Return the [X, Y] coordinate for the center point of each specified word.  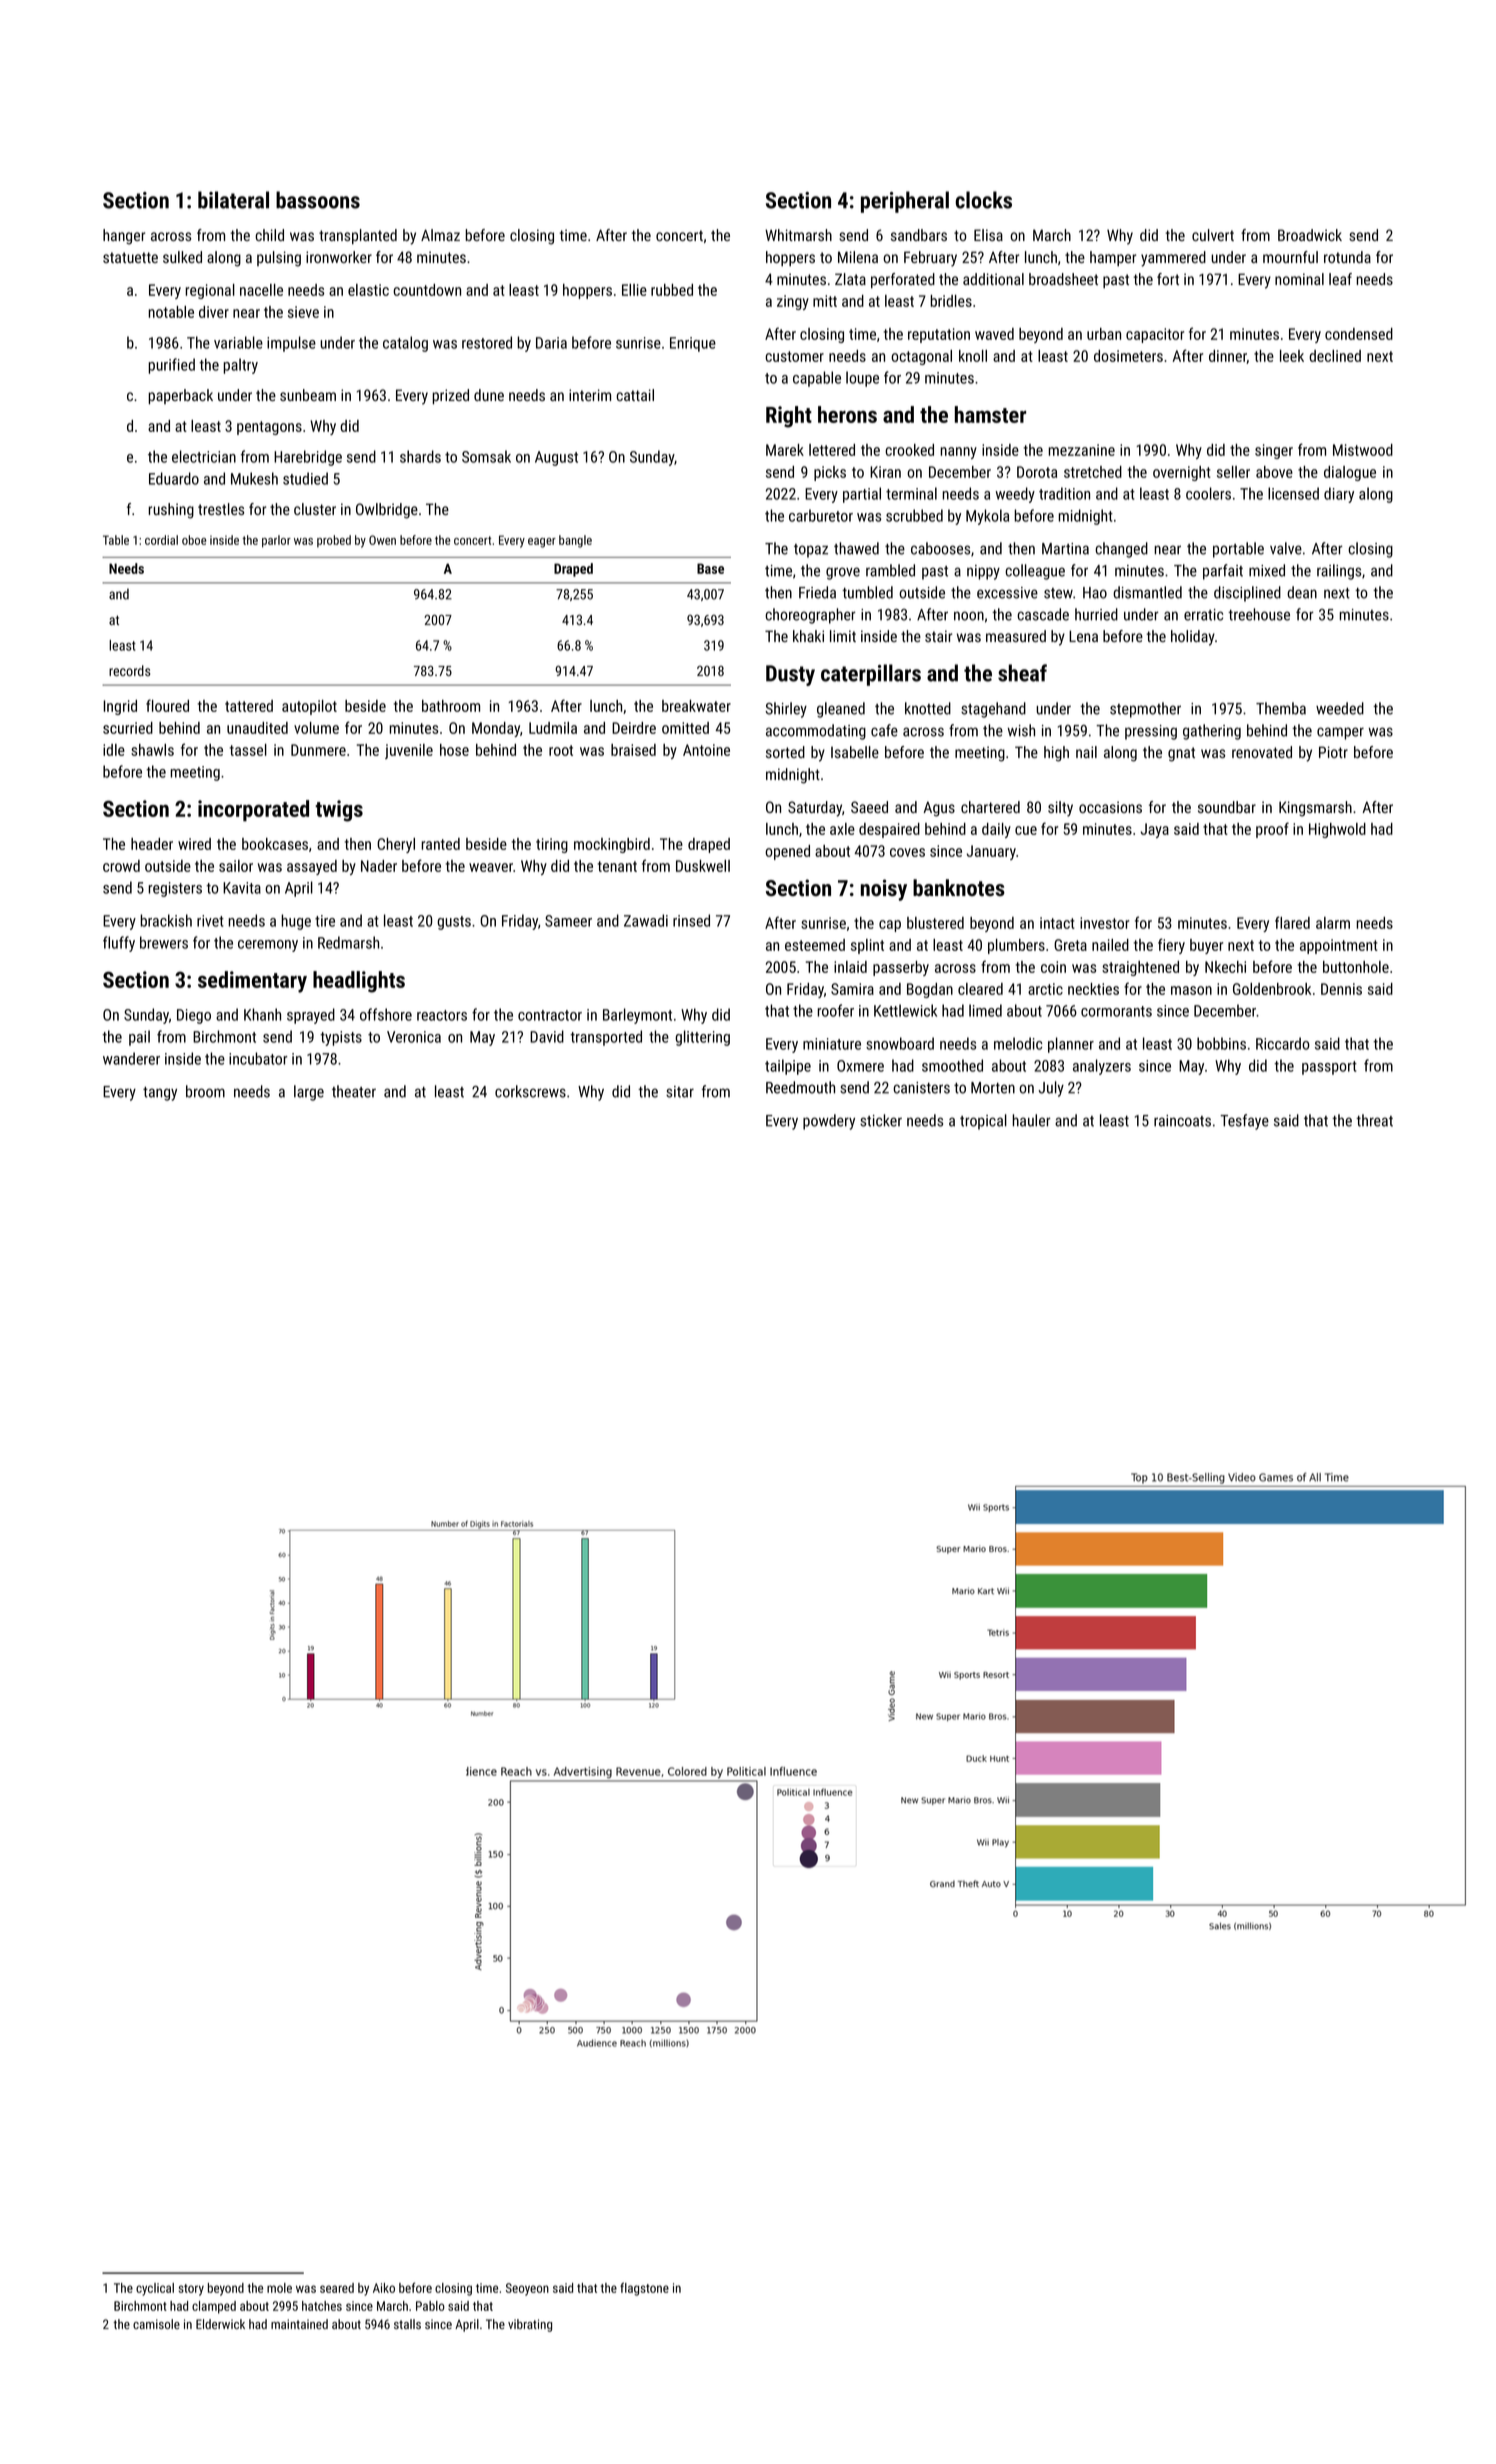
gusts [454, 923]
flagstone [644, 2289]
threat [1374, 1120]
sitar [680, 1092]
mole [279, 2288]
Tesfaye [1244, 1122]
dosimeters [1128, 356]
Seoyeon [527, 2289]
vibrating [530, 2325]
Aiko [384, 2288]
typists [341, 1038]
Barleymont [637, 1016]
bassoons [318, 200]
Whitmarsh [798, 235]
